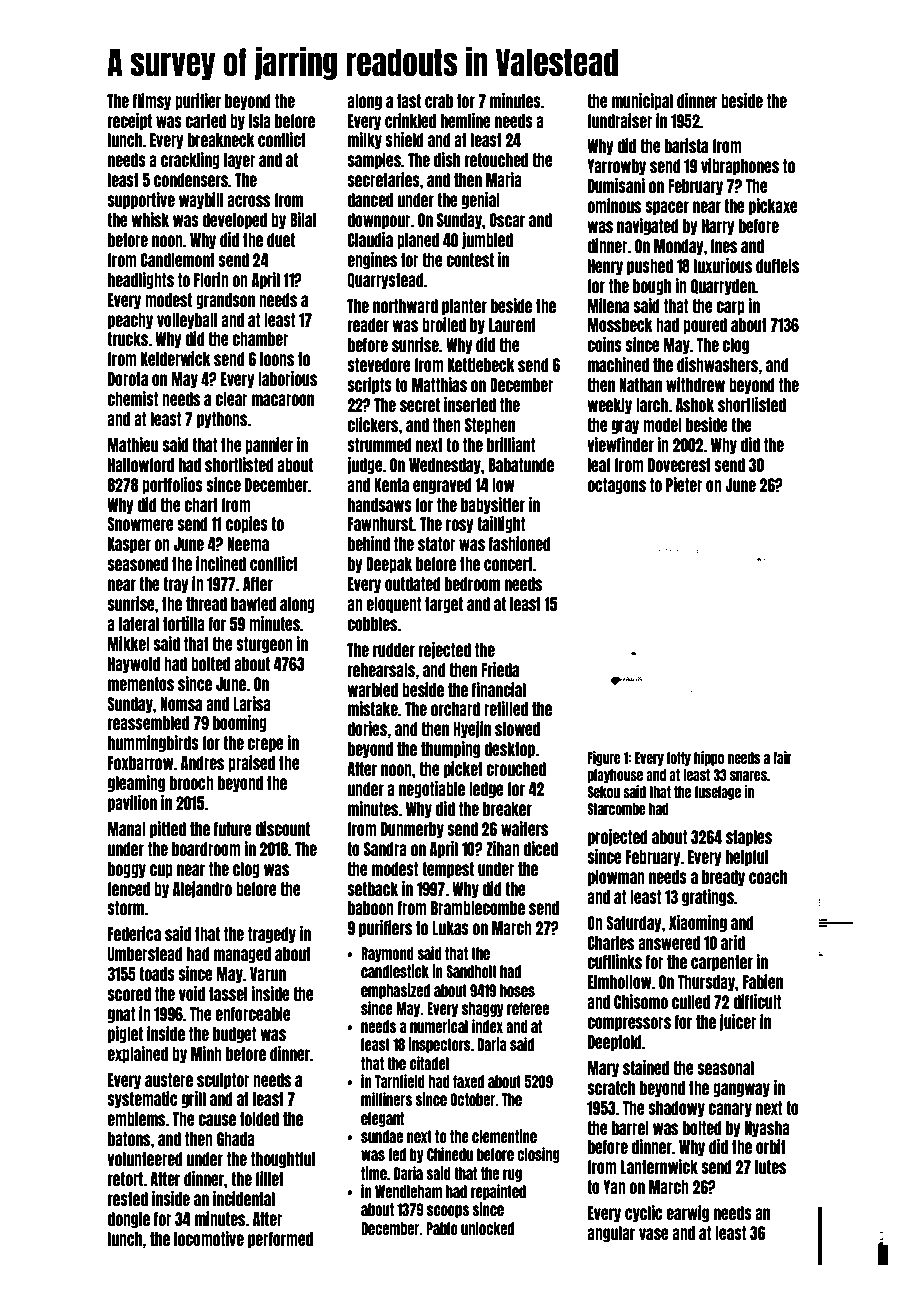 The image size is (908, 1316). Describe the element at coordinates (478, 908) in the screenshot. I see `Bramblecombe` at that location.
